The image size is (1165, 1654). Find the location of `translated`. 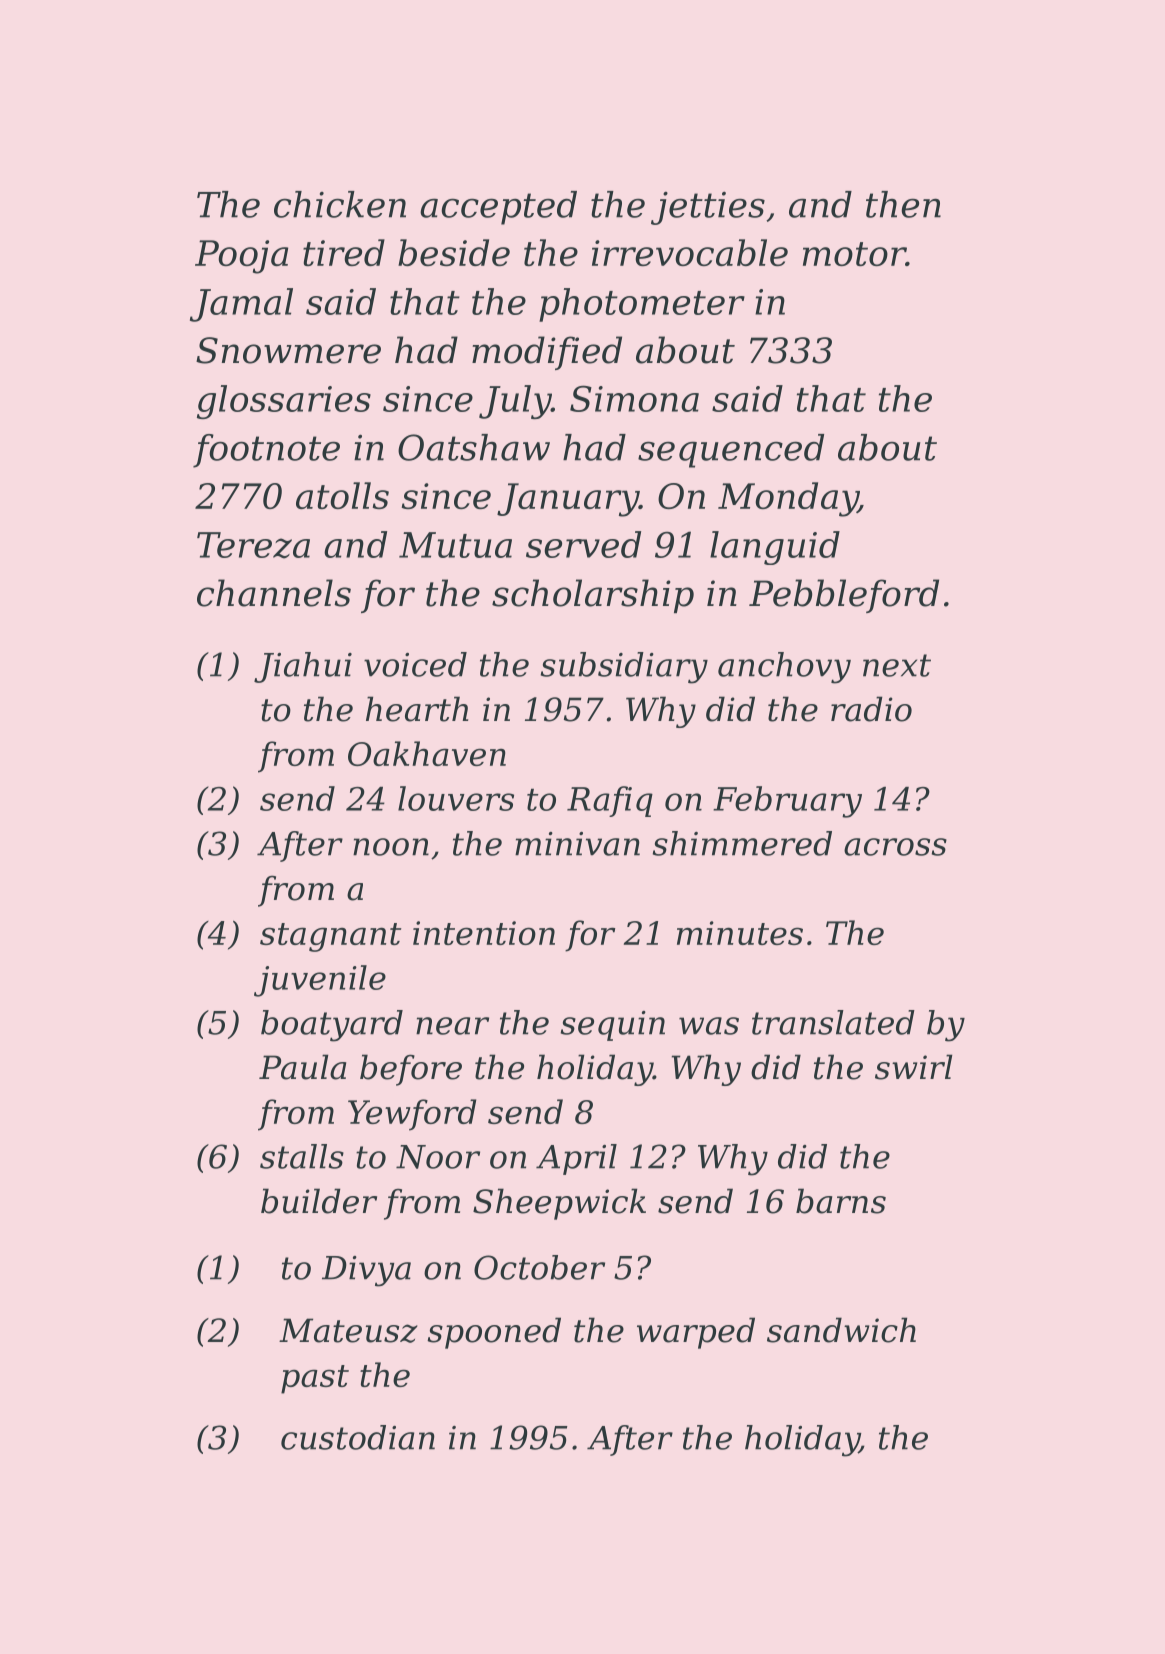

translated is located at coordinates (833, 1022).
